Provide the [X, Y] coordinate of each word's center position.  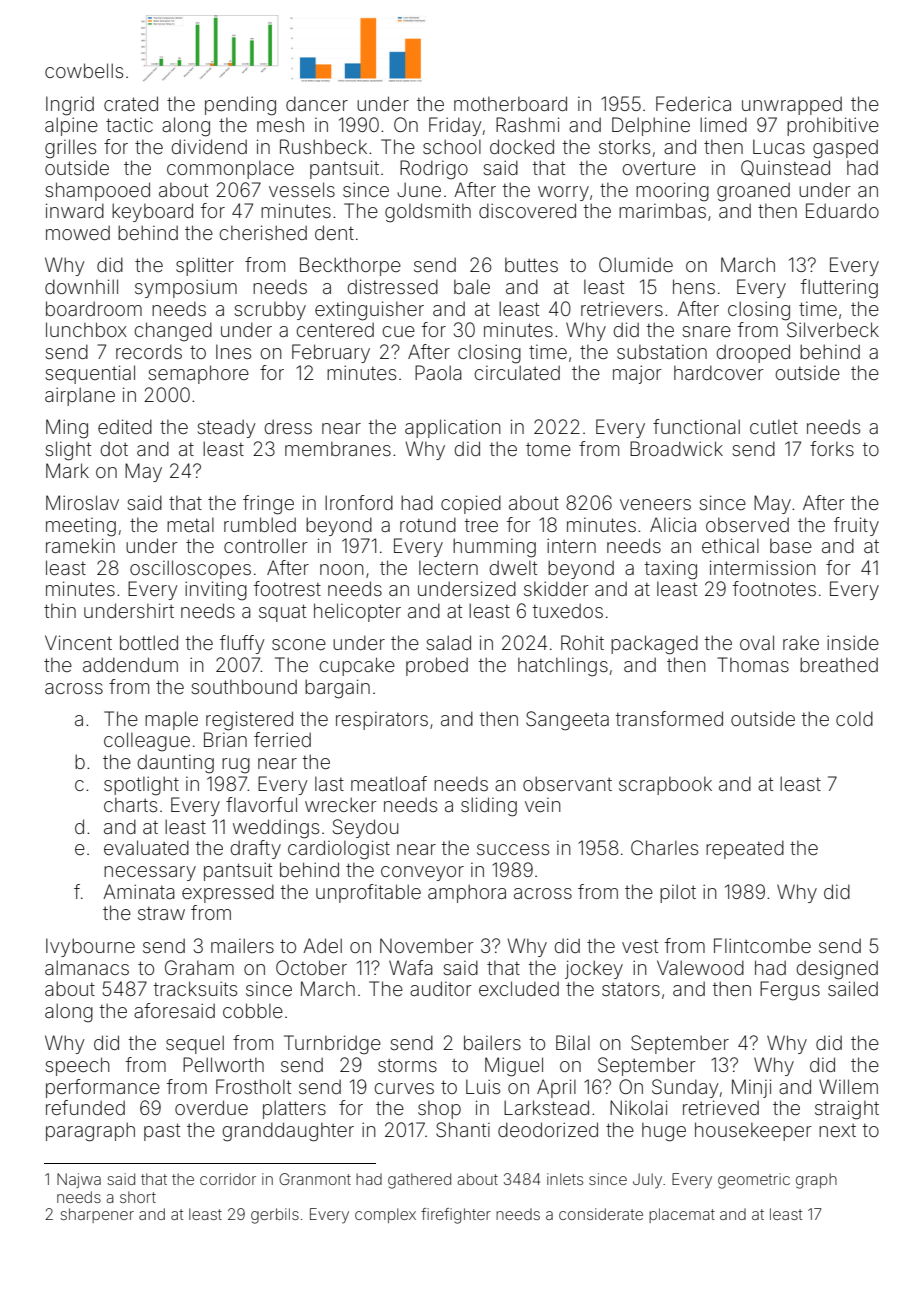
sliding [489, 807]
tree [481, 525]
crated [131, 103]
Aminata [139, 891]
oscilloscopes [190, 569]
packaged [654, 645]
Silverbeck [833, 329]
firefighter [456, 1216]
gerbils [275, 1216]
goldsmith [428, 213]
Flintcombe [762, 945]
